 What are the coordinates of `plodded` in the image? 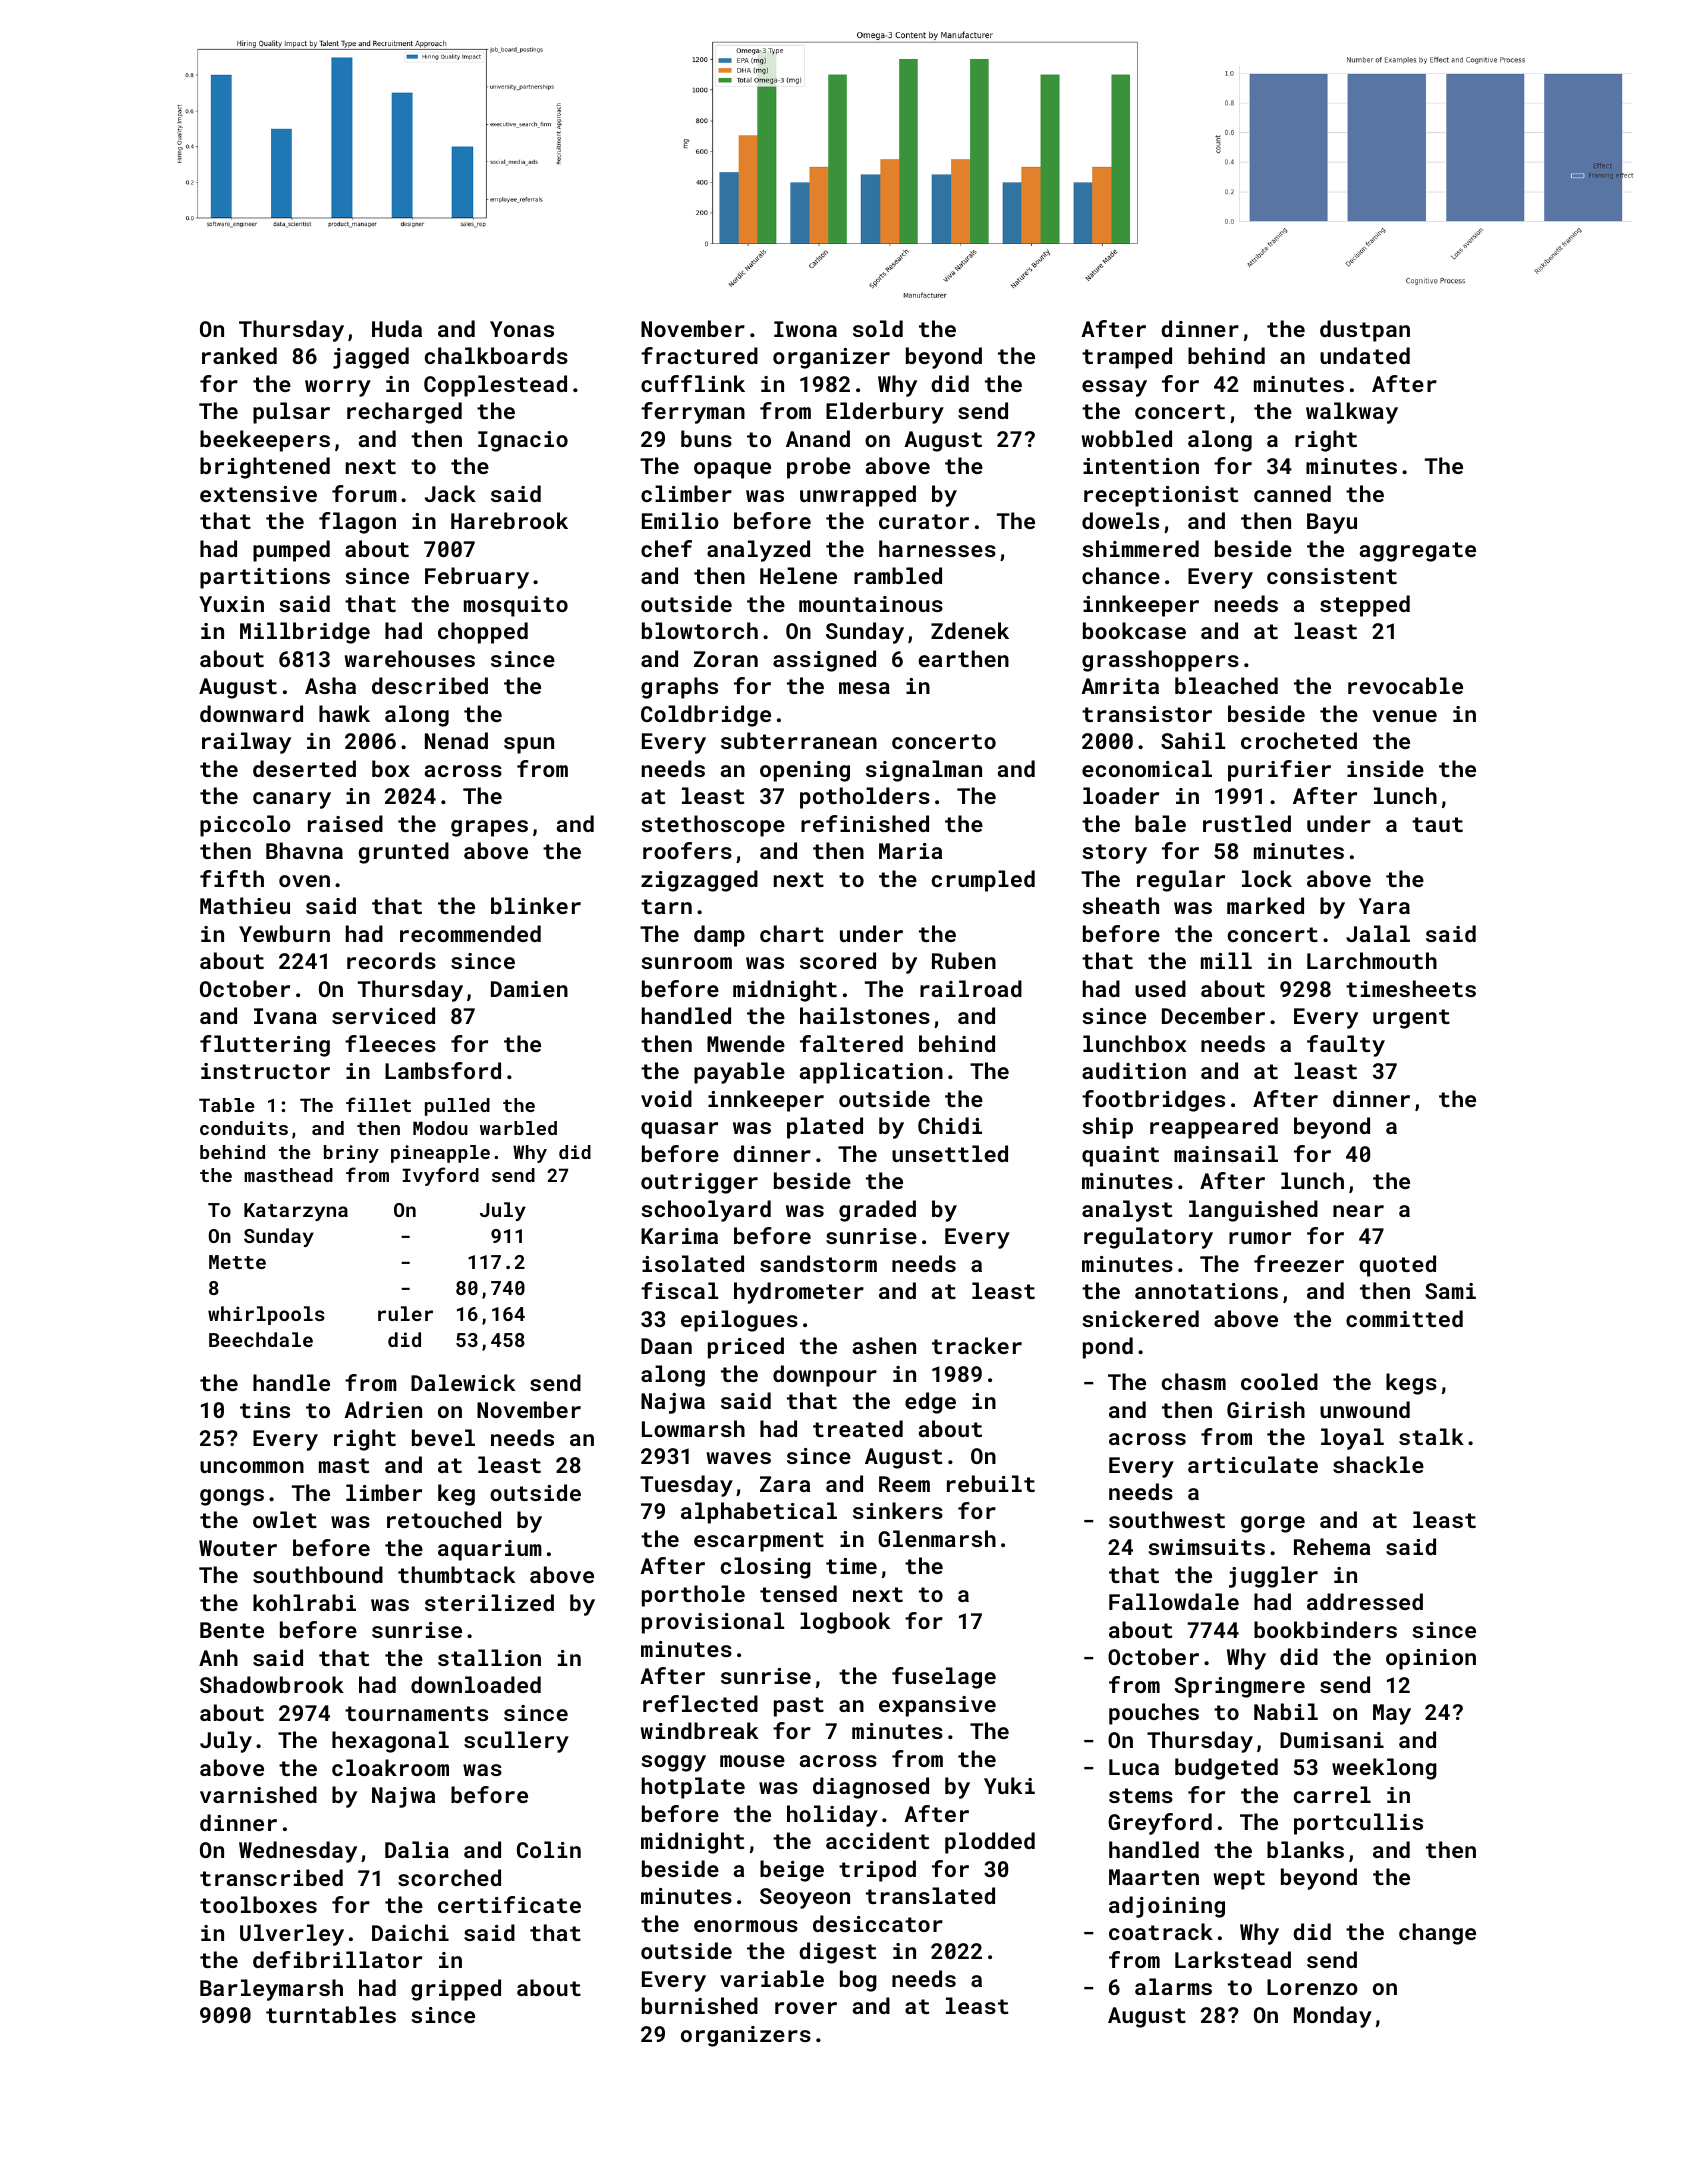 It's located at (990, 1843).
